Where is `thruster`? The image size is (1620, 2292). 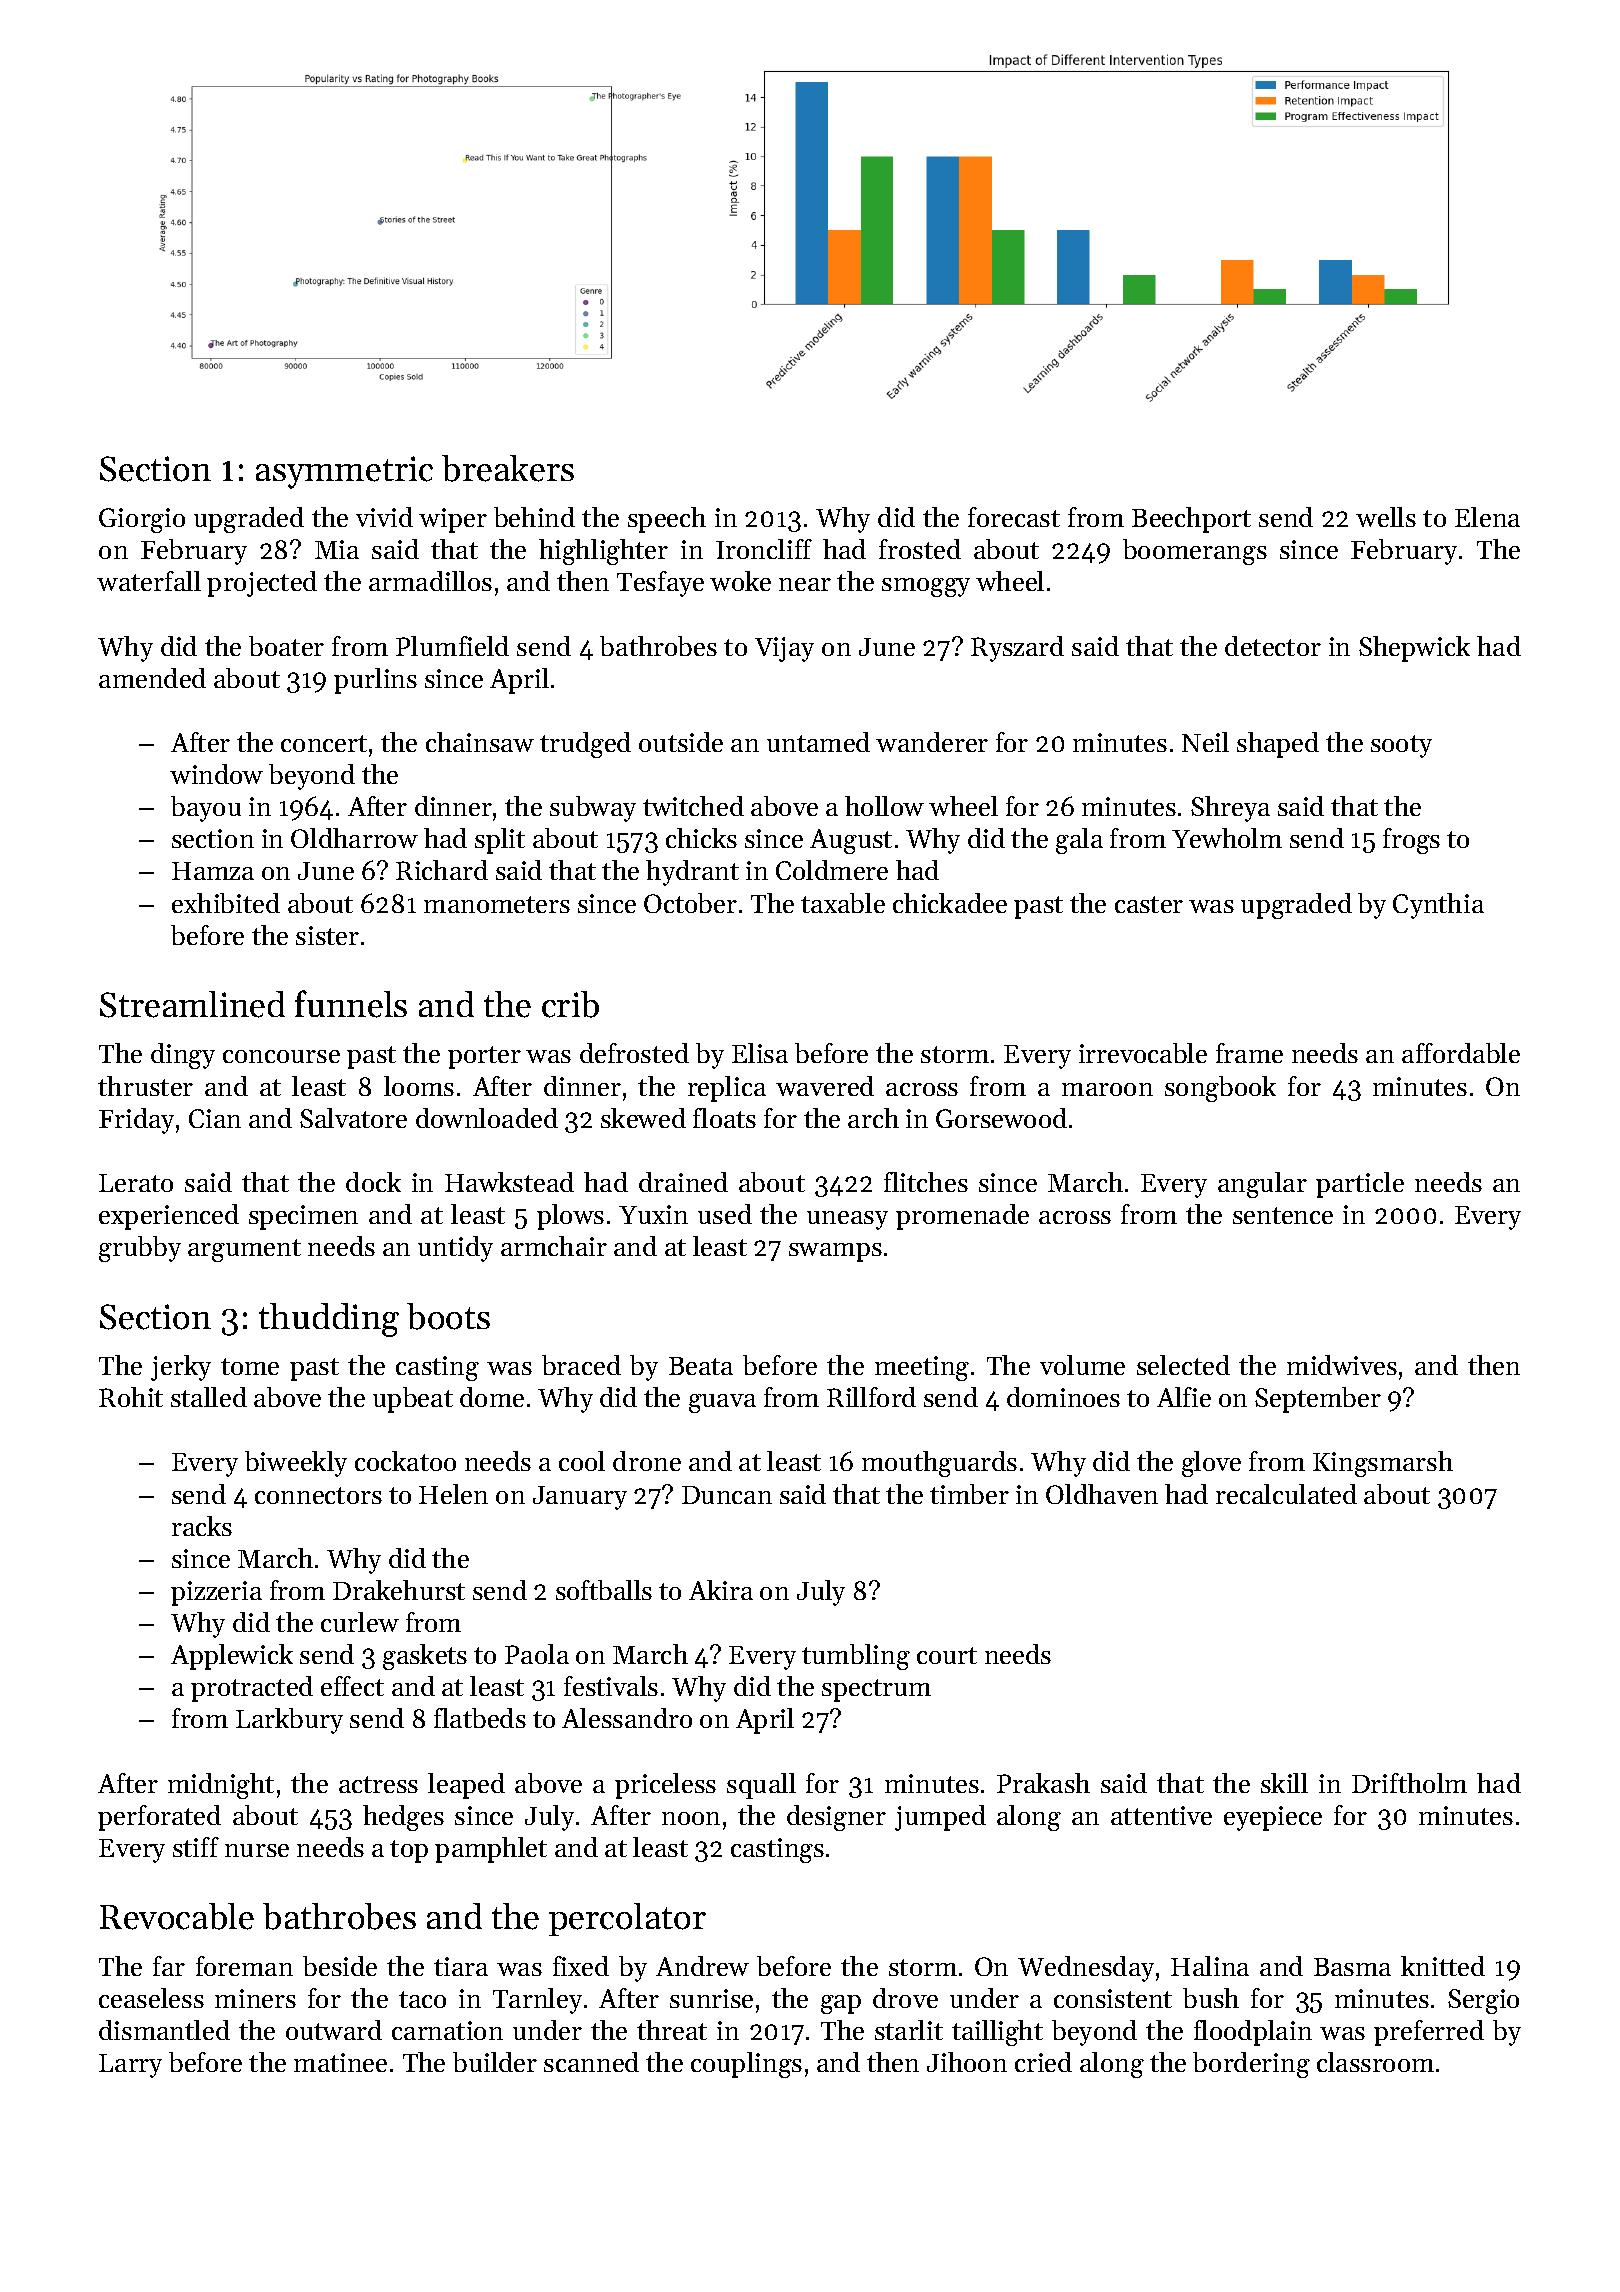 thruster is located at coordinates (145, 1086).
